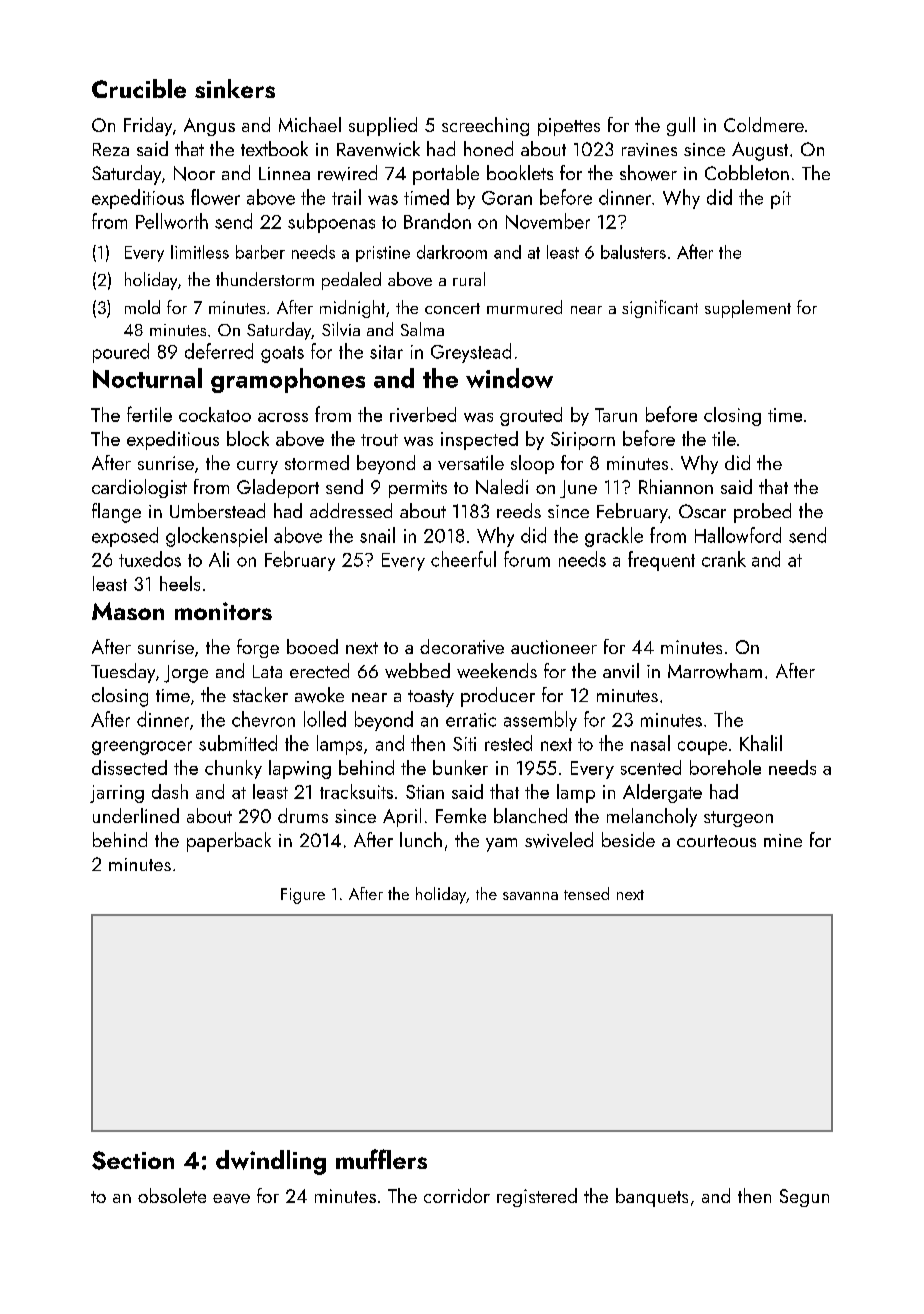  I want to click on Nocturnal, so click(147, 378).
